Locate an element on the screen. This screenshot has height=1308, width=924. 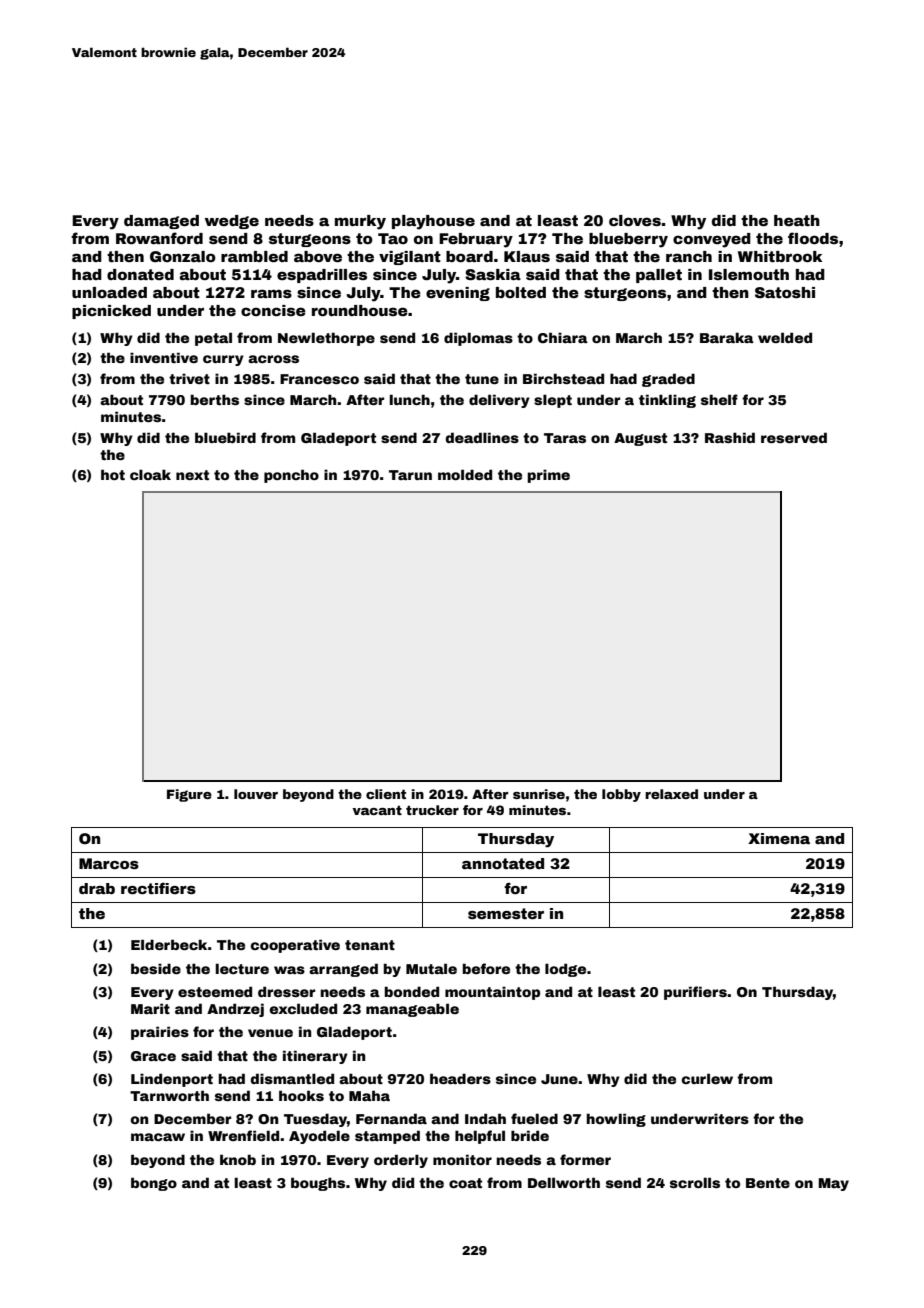
purifiers is located at coordinates (695, 993).
